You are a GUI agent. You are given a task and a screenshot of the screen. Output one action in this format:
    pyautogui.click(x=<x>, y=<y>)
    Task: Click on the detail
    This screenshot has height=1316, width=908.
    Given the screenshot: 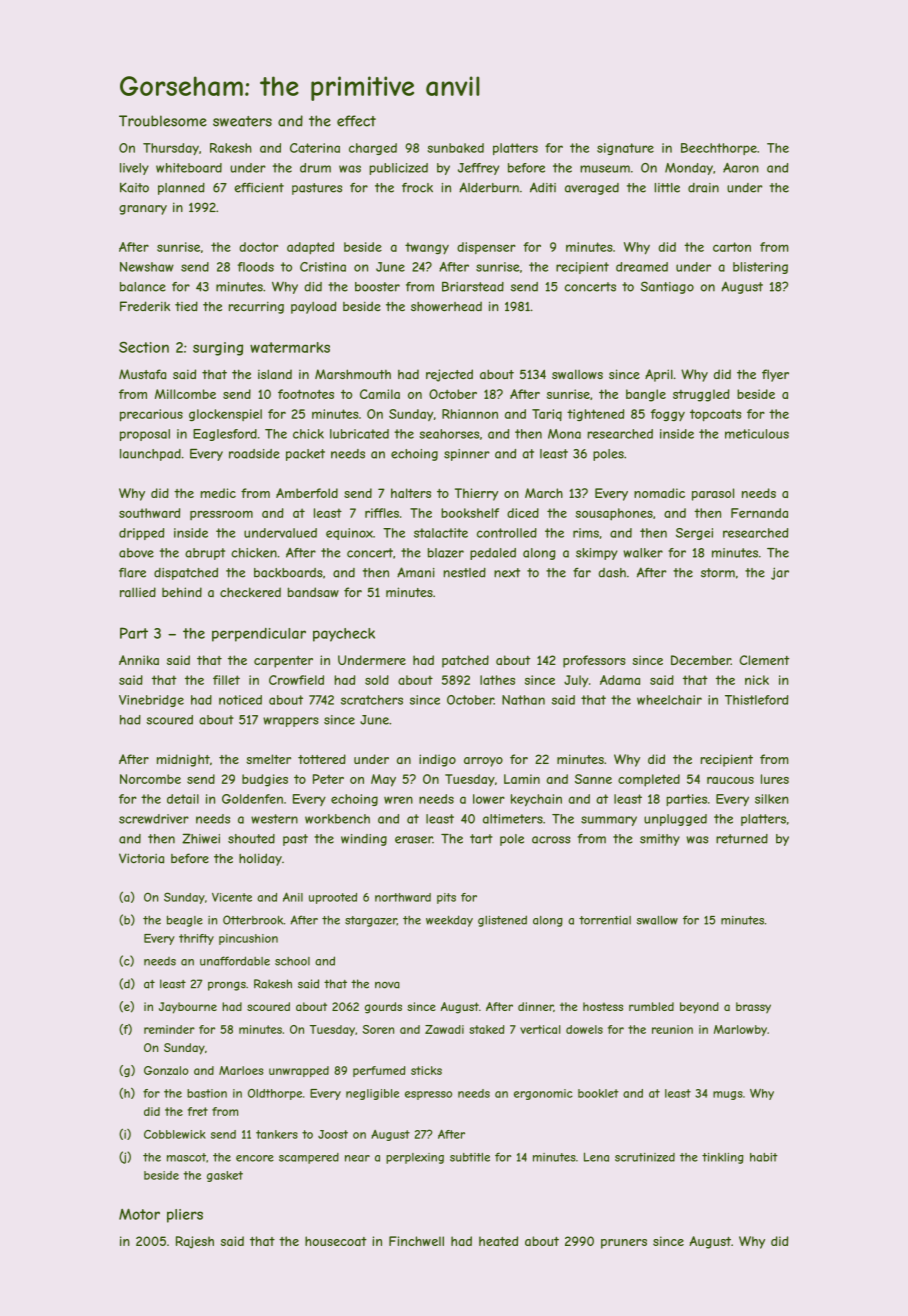 What is the action you would take?
    pyautogui.click(x=183, y=799)
